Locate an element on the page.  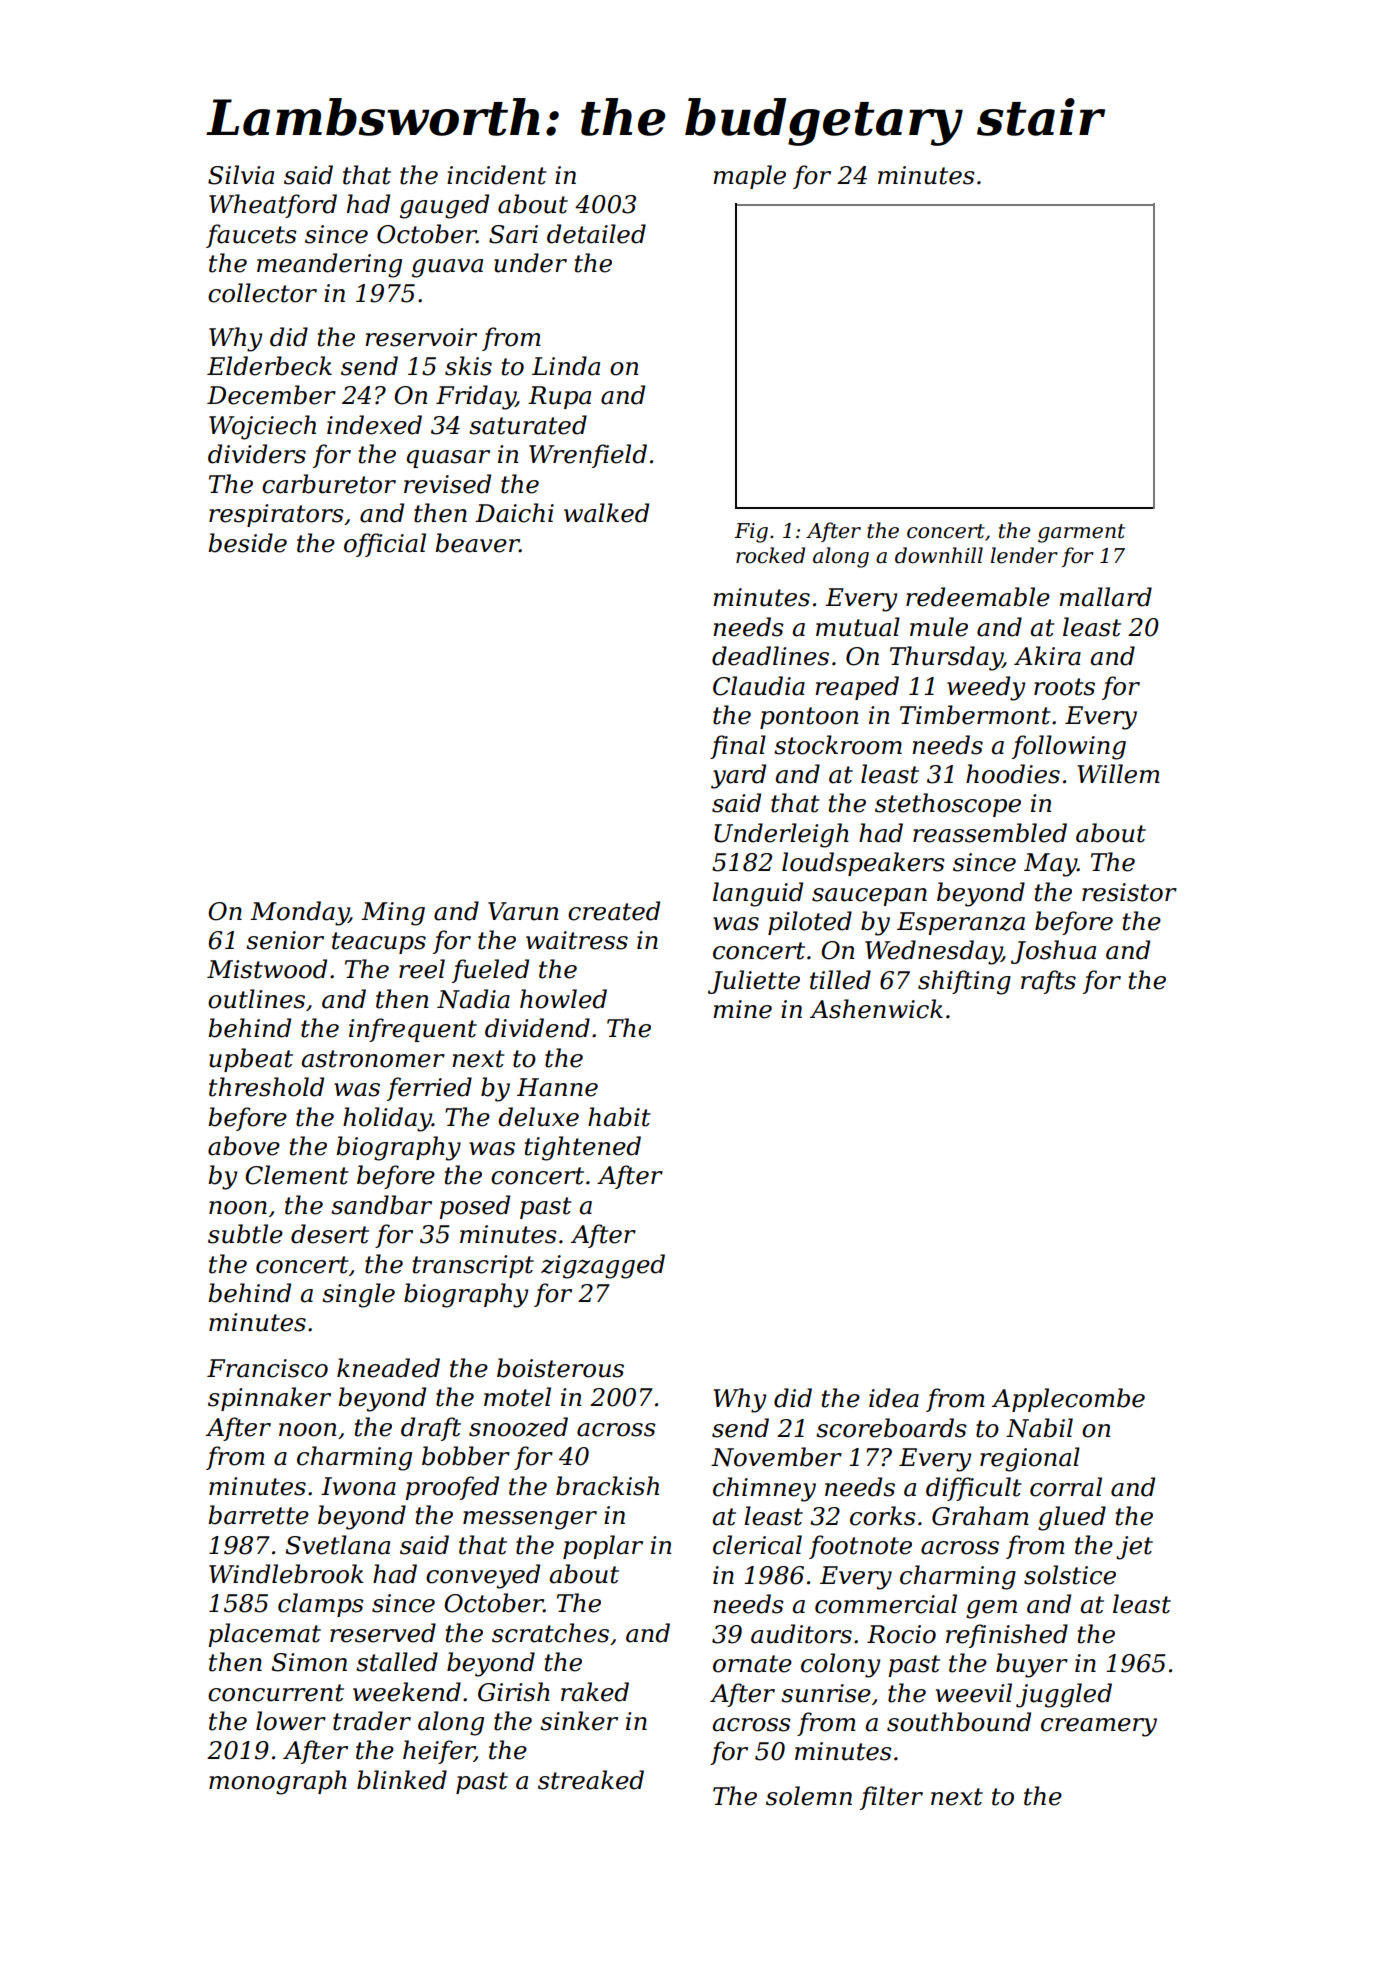
Linda is located at coordinates (566, 366).
